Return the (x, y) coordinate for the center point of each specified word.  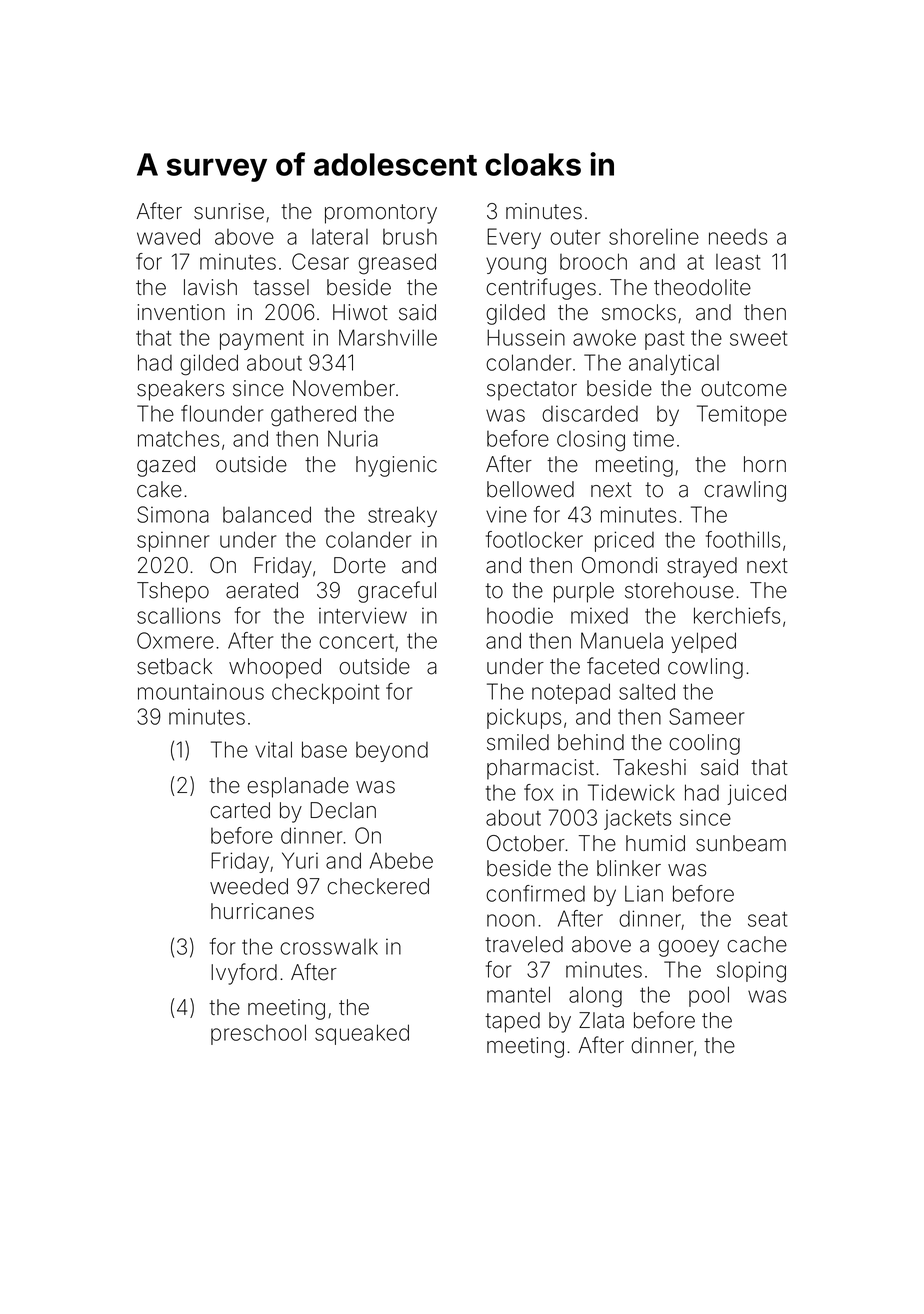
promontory (381, 214)
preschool (258, 1034)
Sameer (706, 716)
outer (575, 237)
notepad (571, 693)
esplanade (298, 787)
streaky (402, 516)
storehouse (679, 590)
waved (168, 236)
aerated (262, 590)
